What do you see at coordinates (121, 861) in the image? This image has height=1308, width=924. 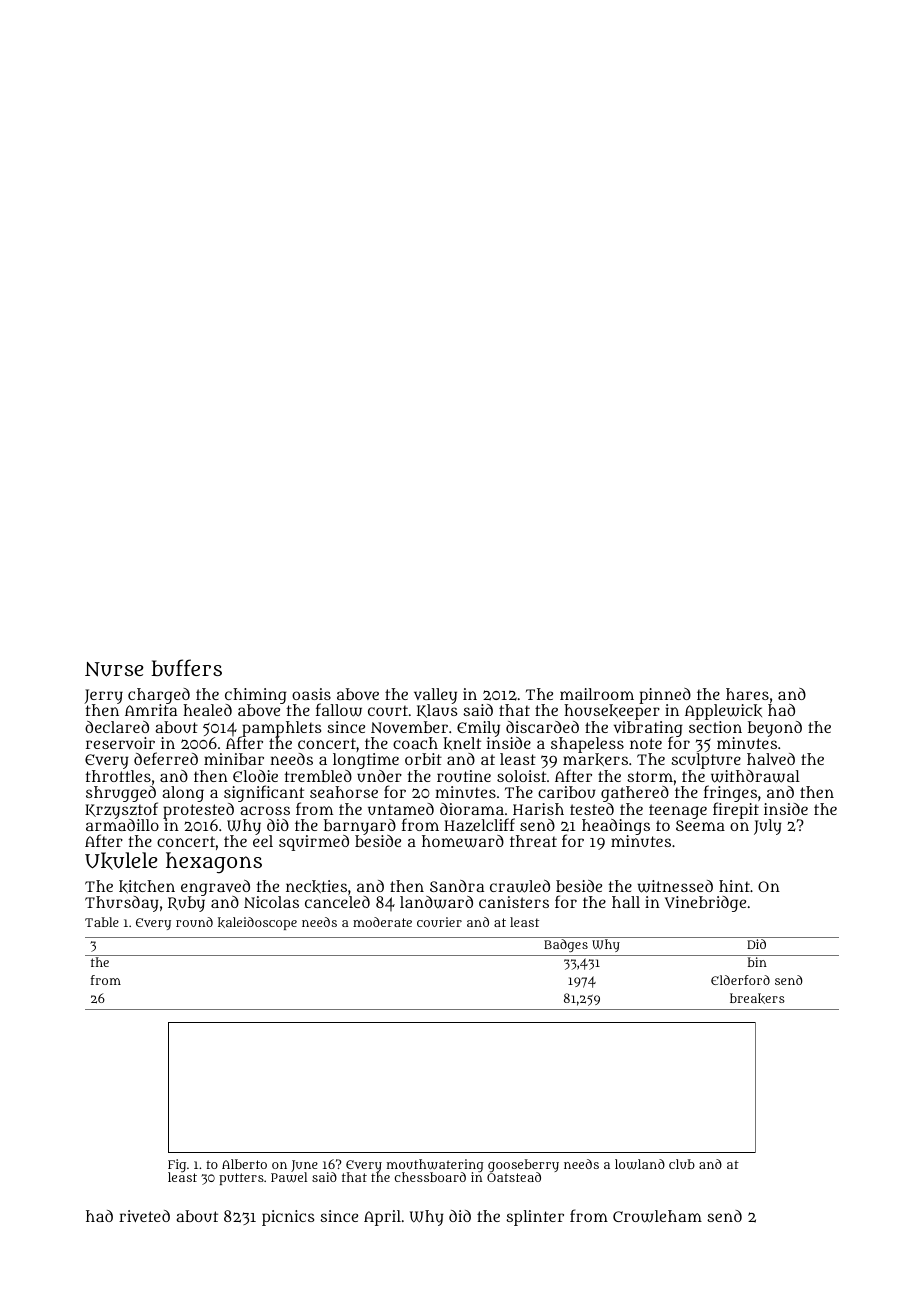 I see `Ukulele` at bounding box center [121, 861].
